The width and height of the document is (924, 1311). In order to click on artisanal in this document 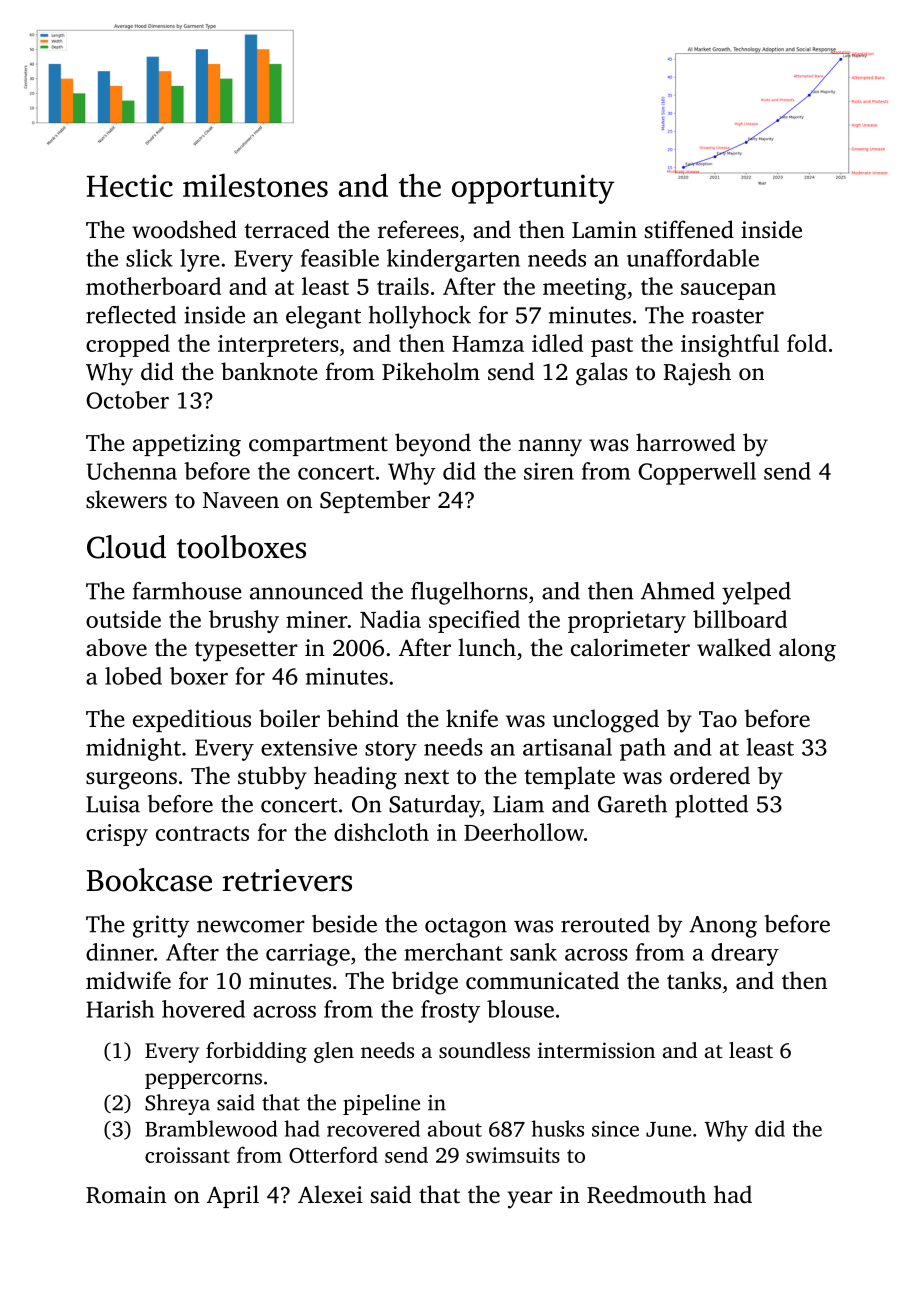, I will do `click(567, 747)`.
